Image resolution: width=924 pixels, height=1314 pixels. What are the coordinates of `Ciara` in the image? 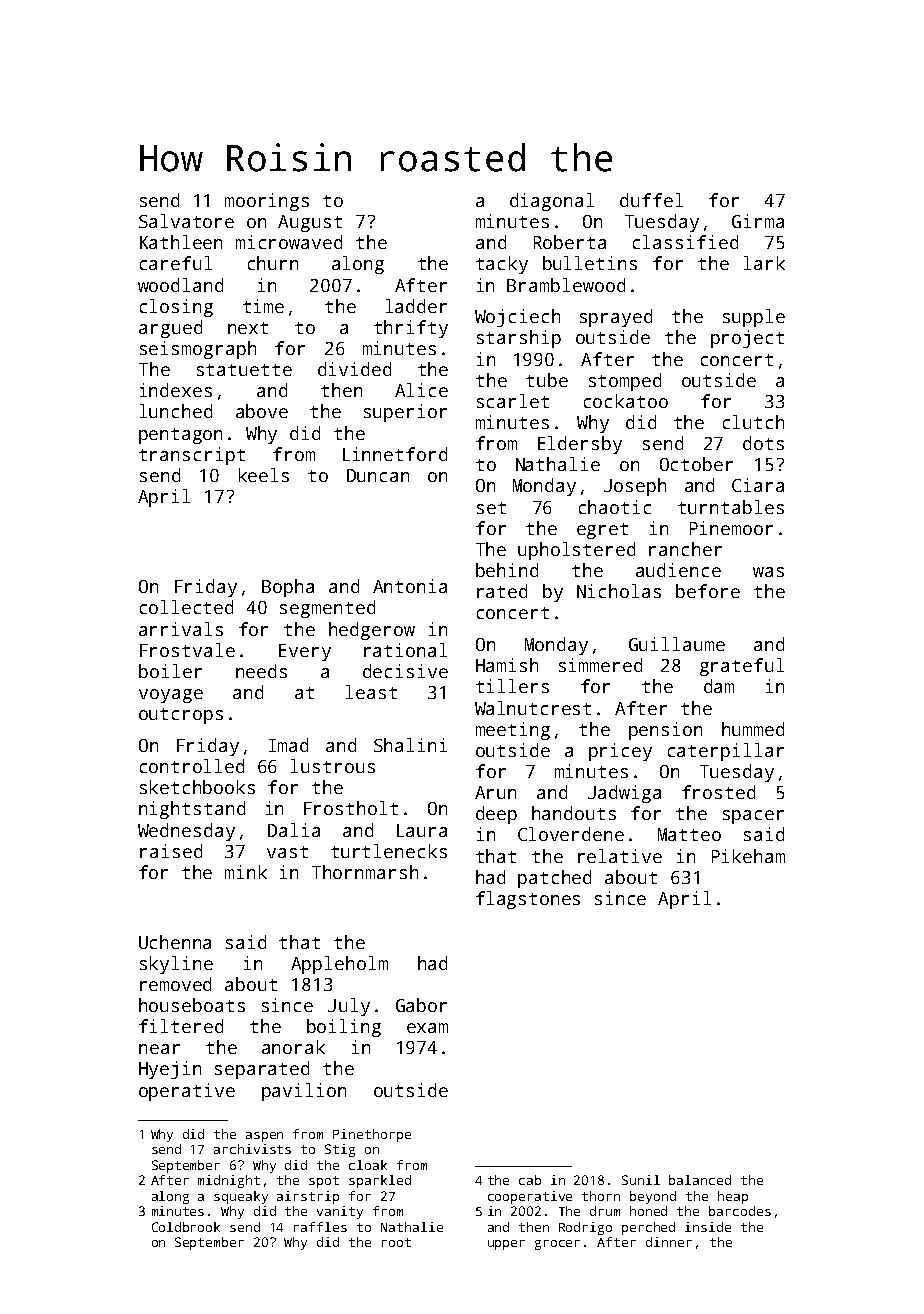 It's located at (758, 485).
